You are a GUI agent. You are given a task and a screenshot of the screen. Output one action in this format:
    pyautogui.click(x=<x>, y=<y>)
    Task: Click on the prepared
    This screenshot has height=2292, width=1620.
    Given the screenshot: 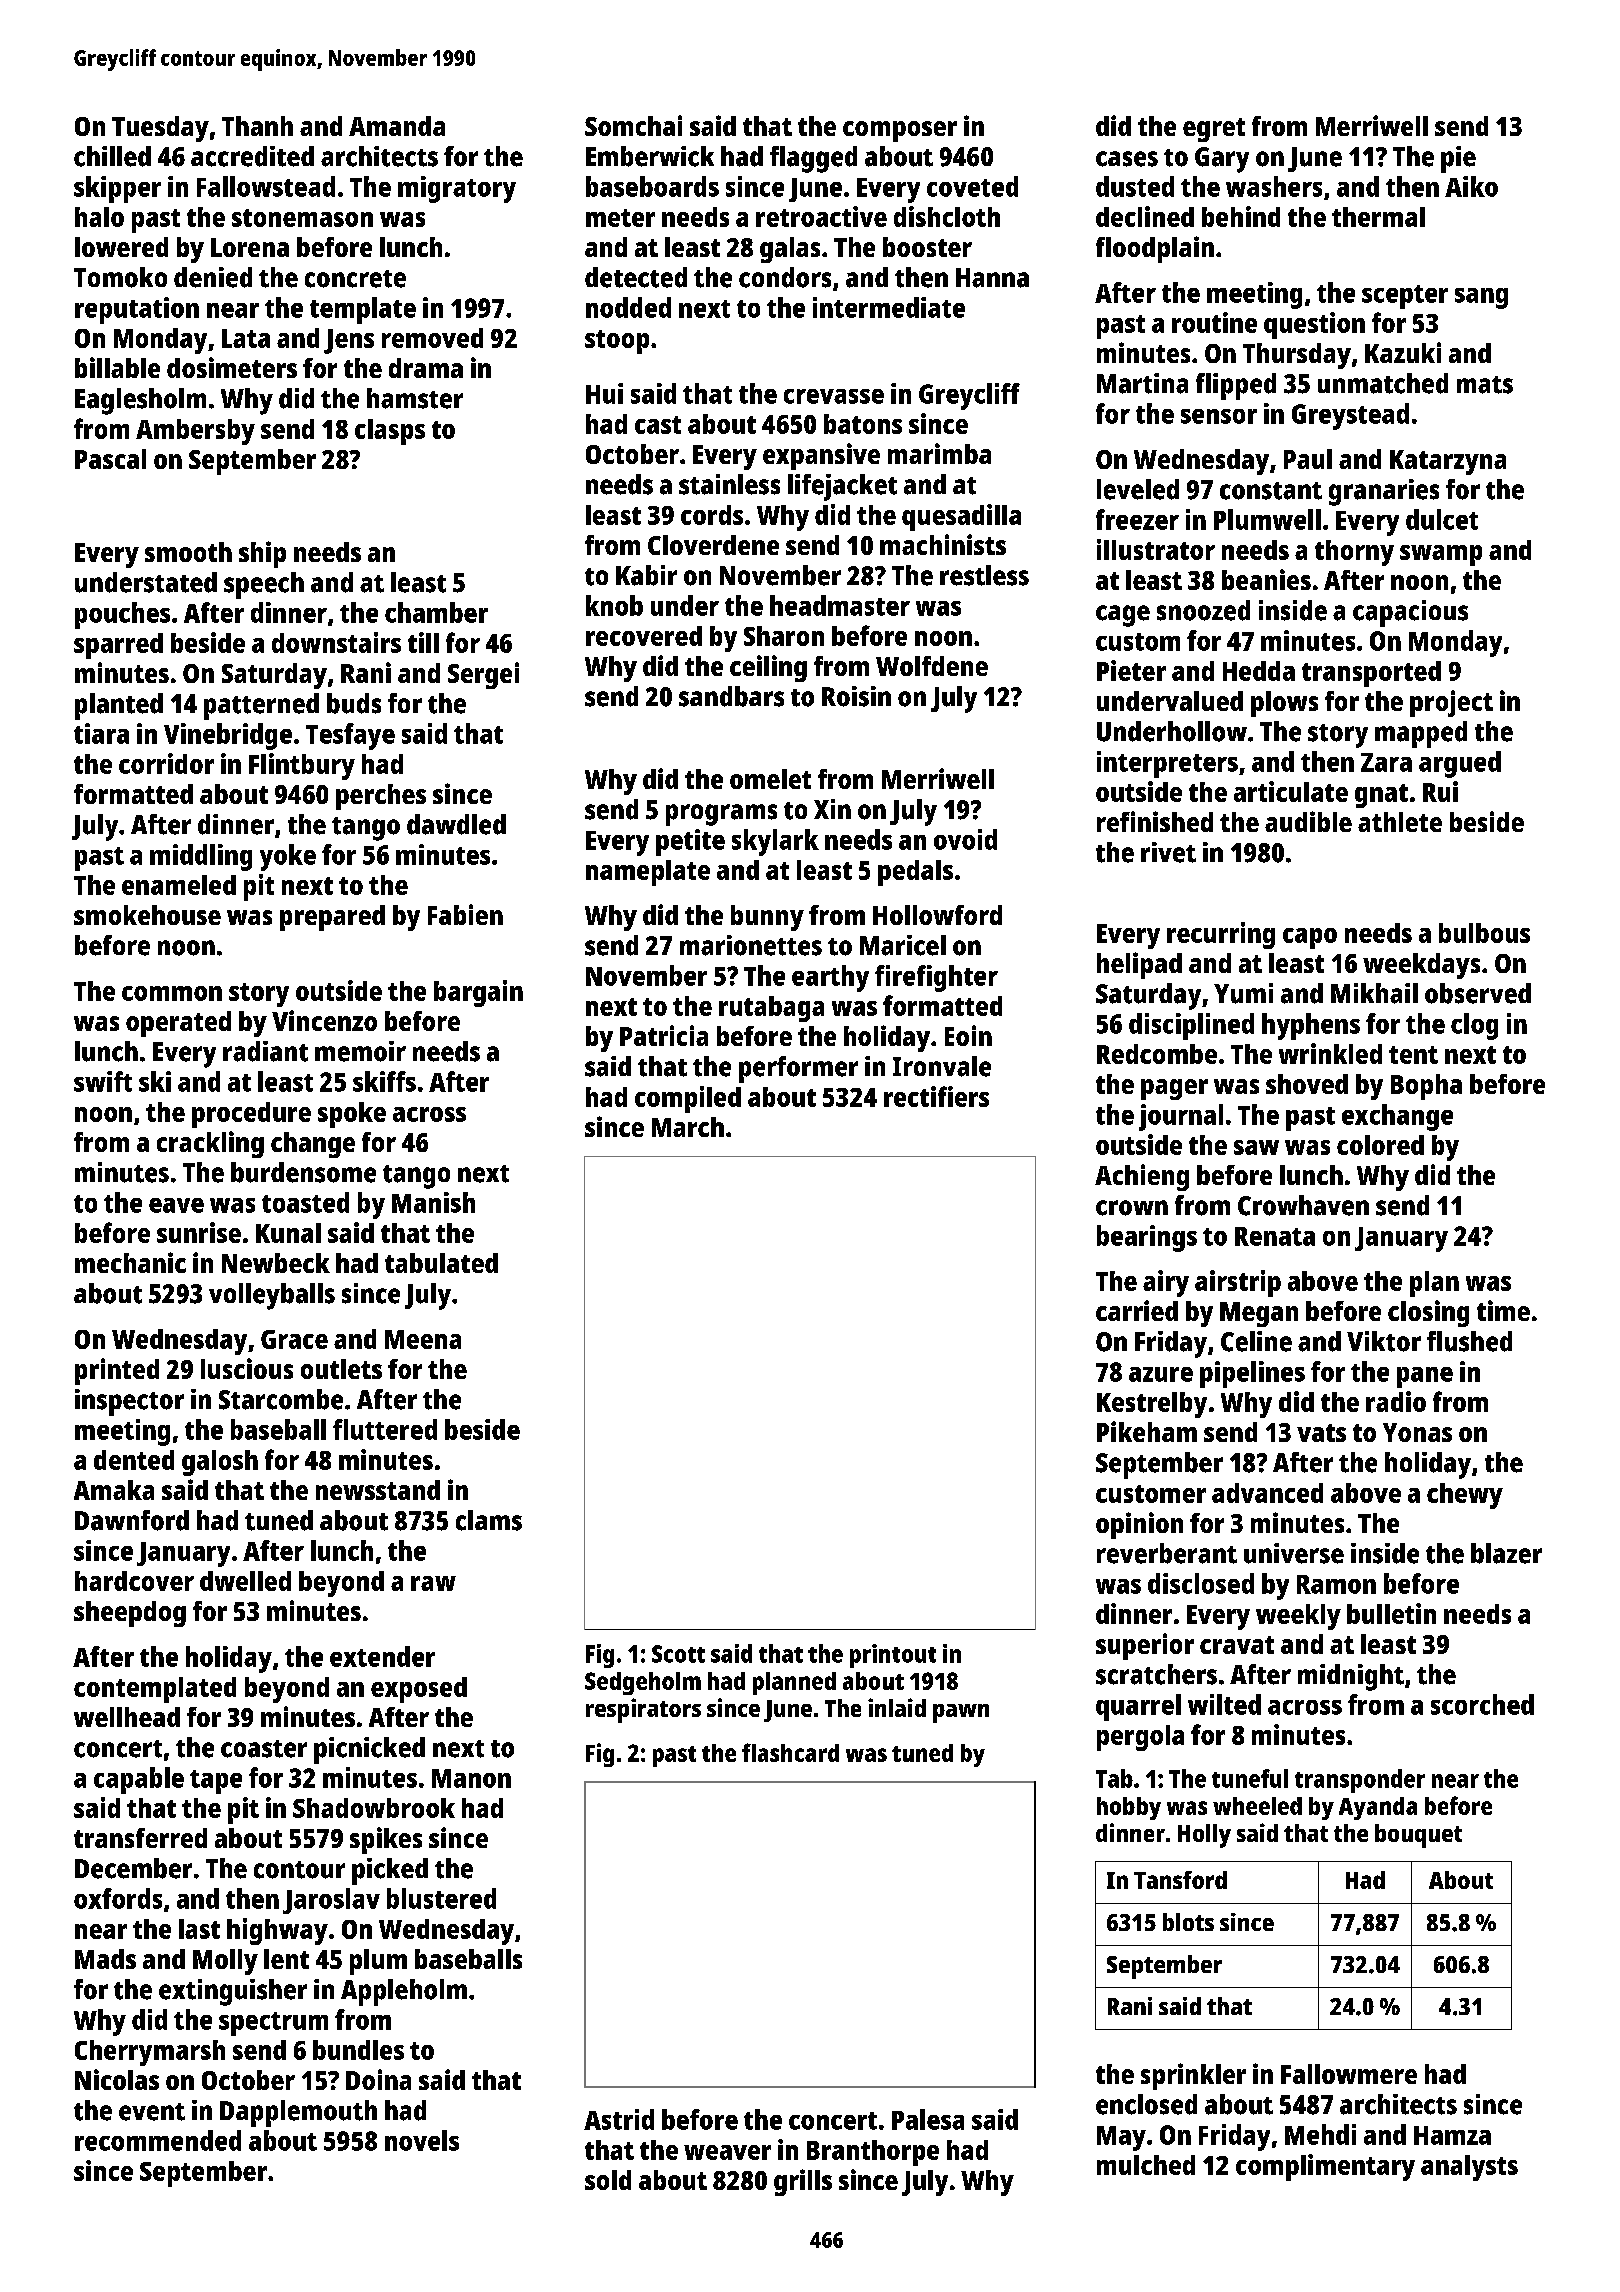 What is the action you would take?
    pyautogui.click(x=332, y=918)
